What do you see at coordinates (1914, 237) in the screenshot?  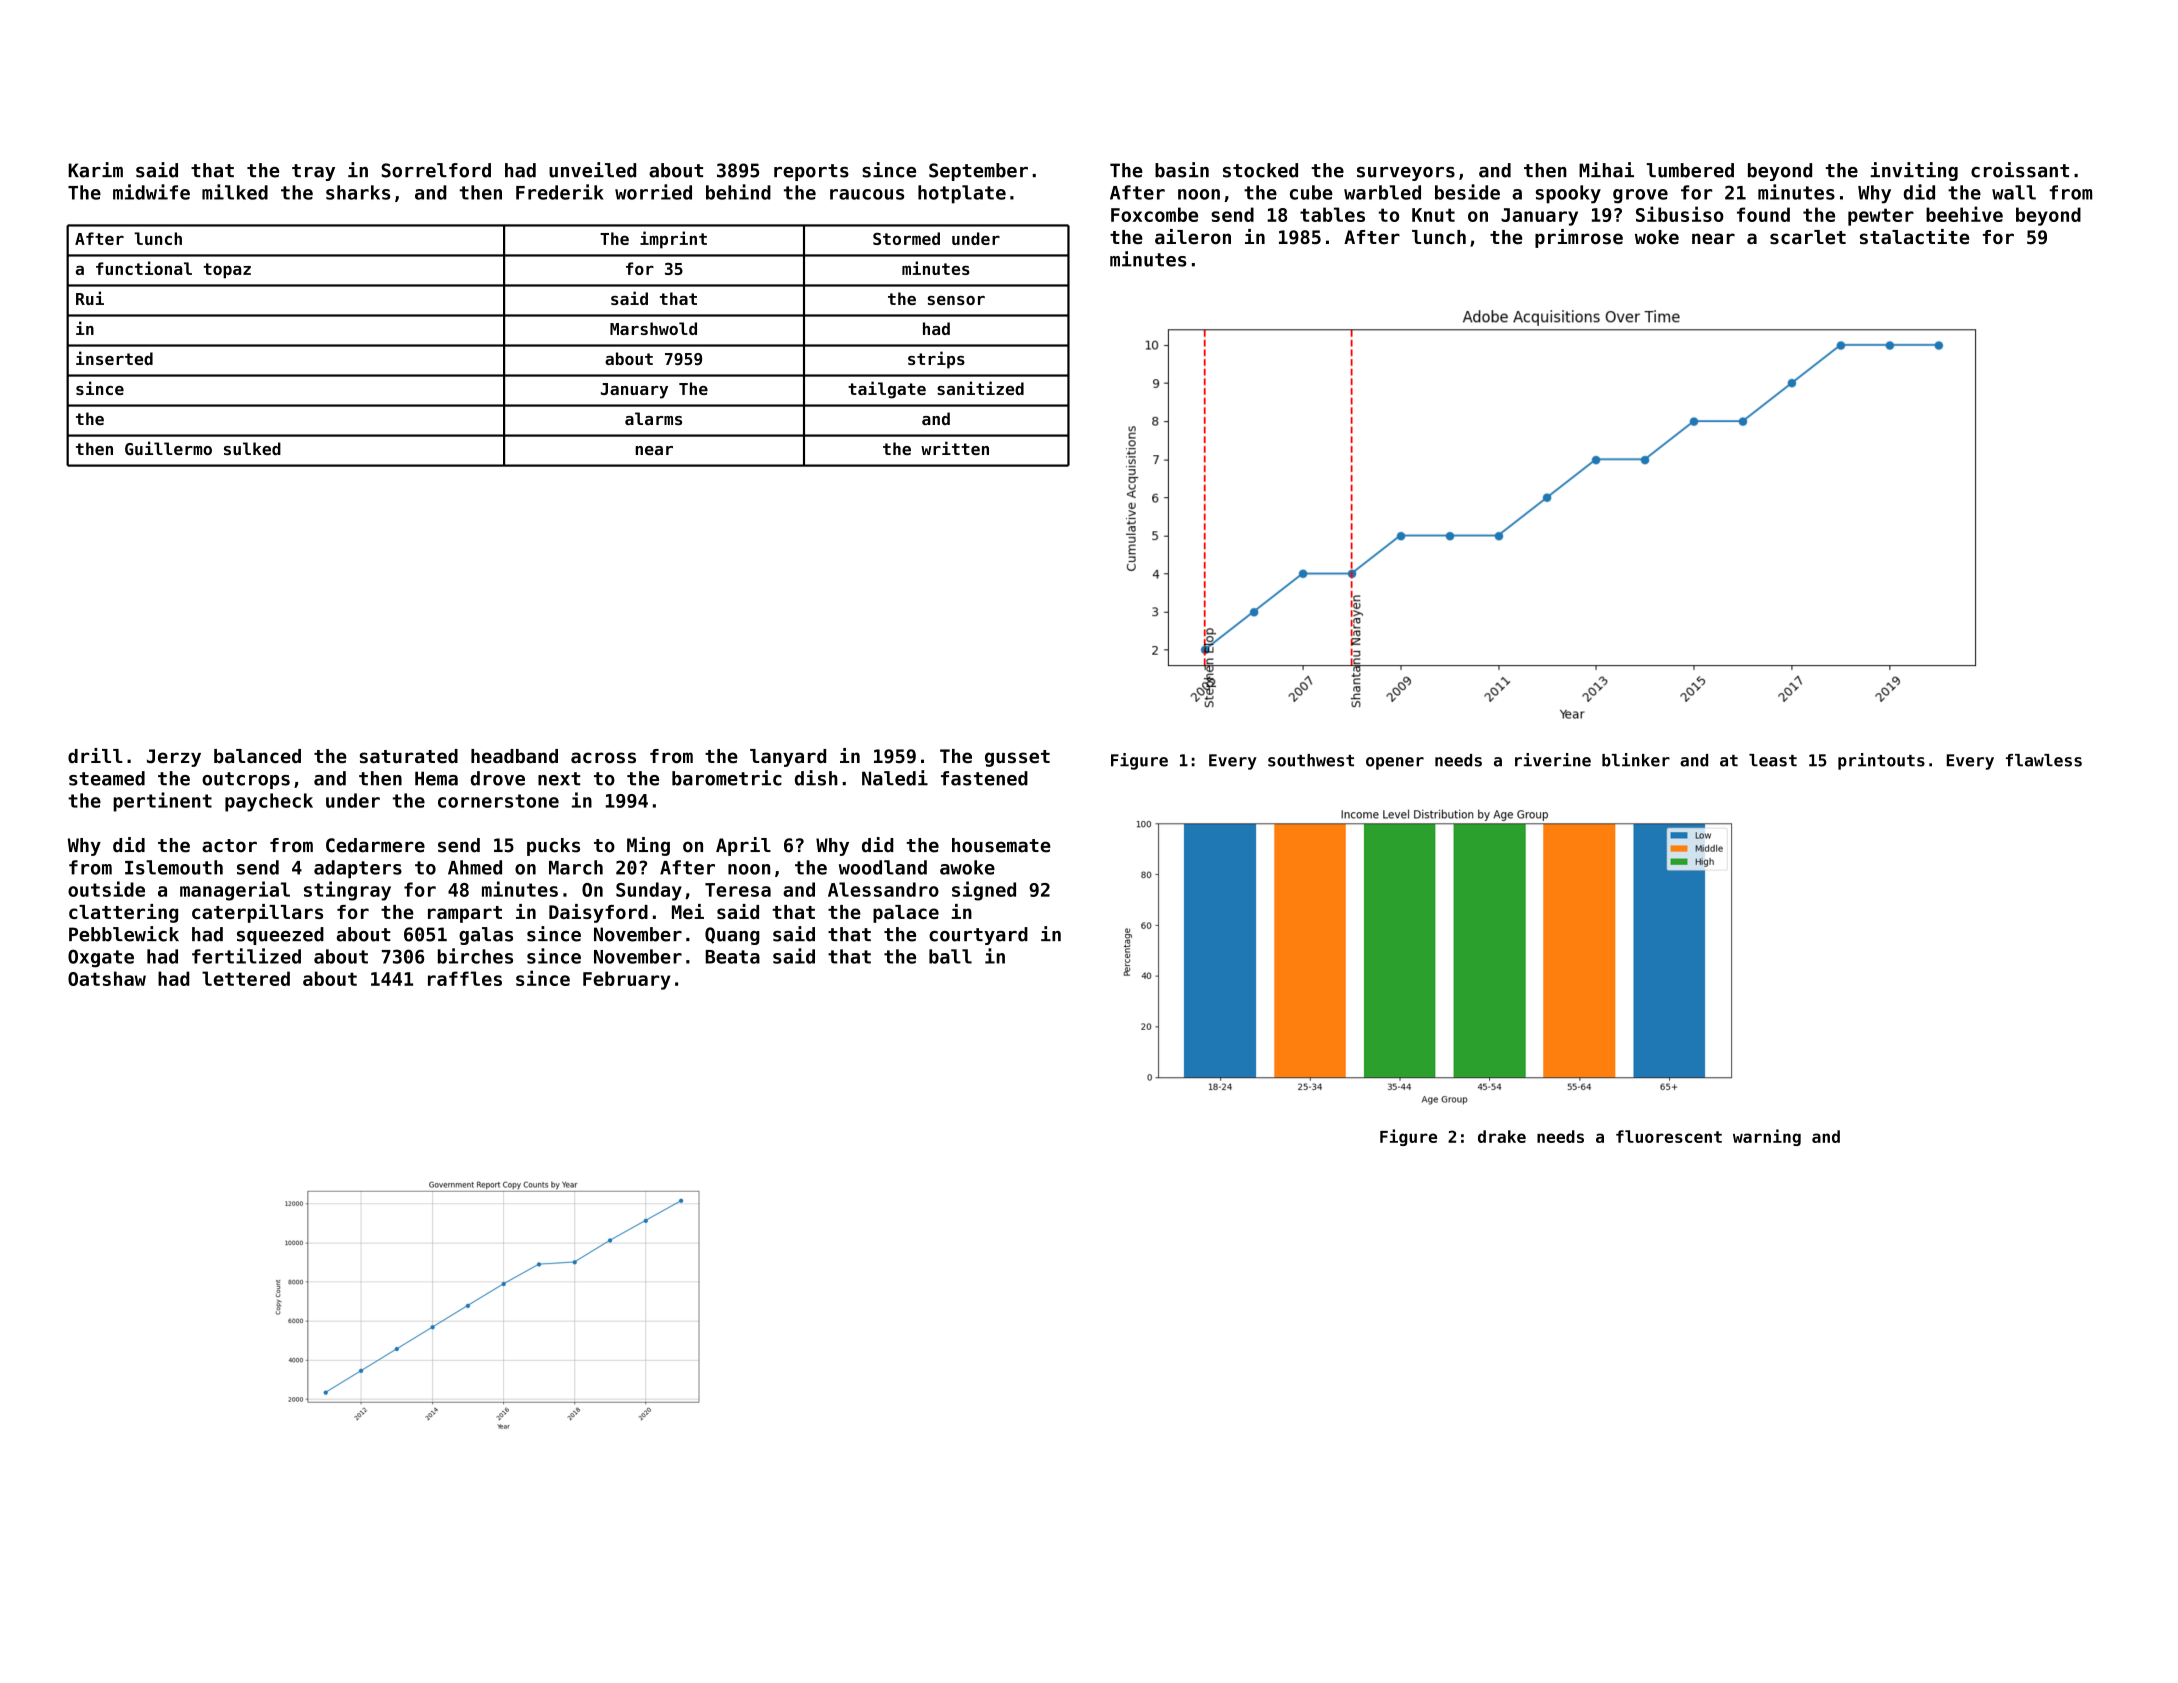 I see `stalactite` at bounding box center [1914, 237].
